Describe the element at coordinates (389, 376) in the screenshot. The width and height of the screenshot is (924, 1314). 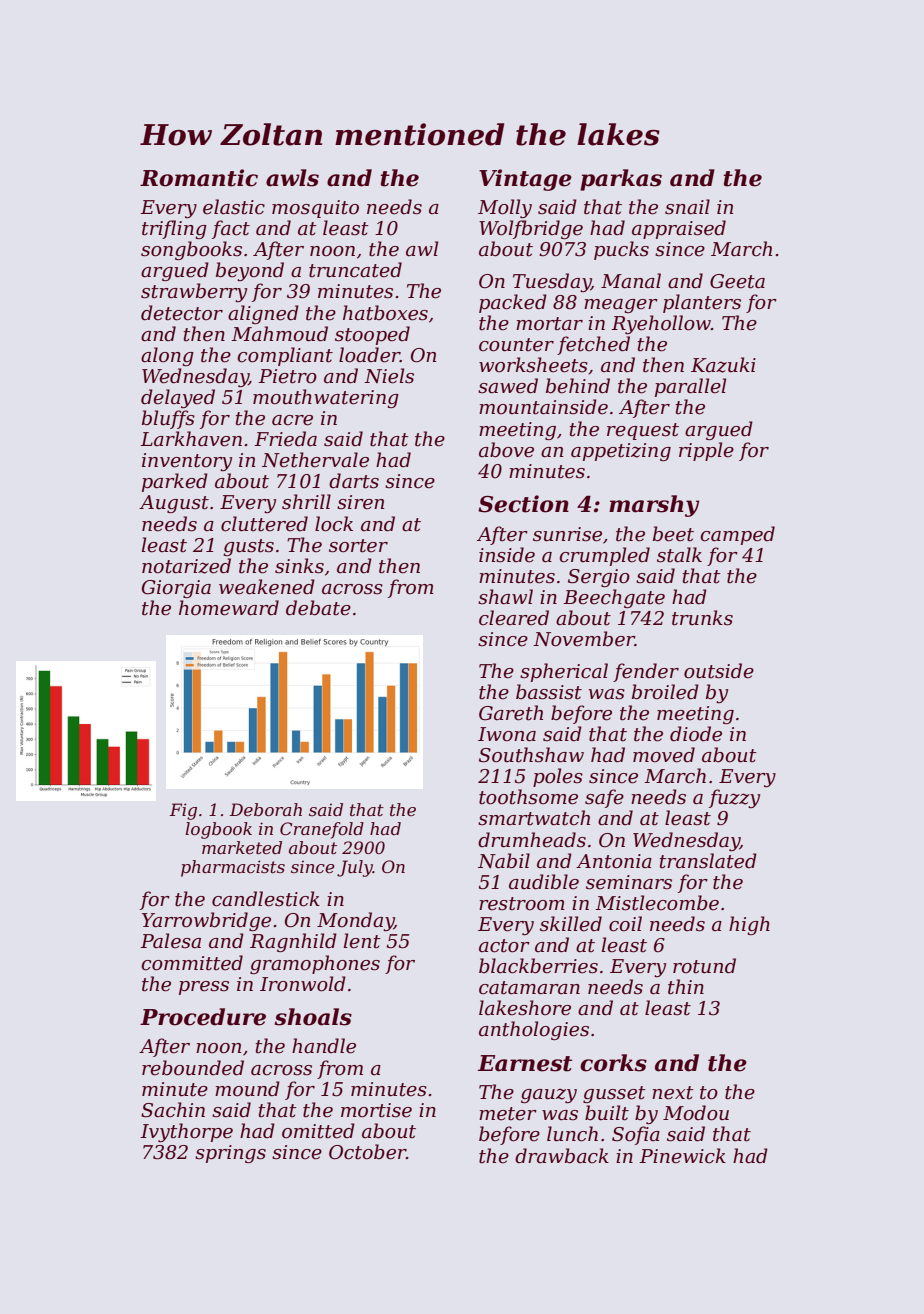
I see `Niels` at that location.
